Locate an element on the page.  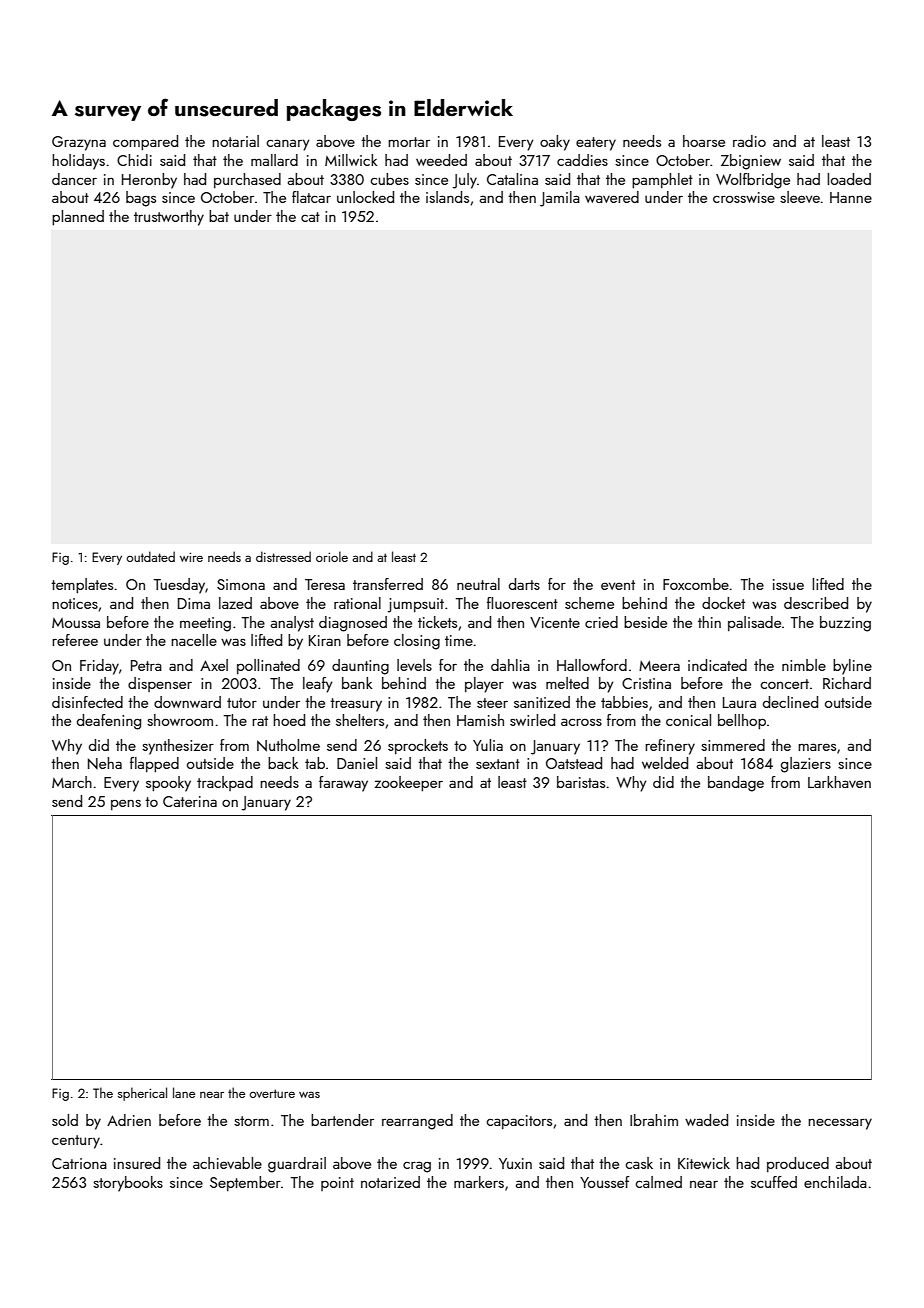
tutor is located at coordinates (242, 703).
